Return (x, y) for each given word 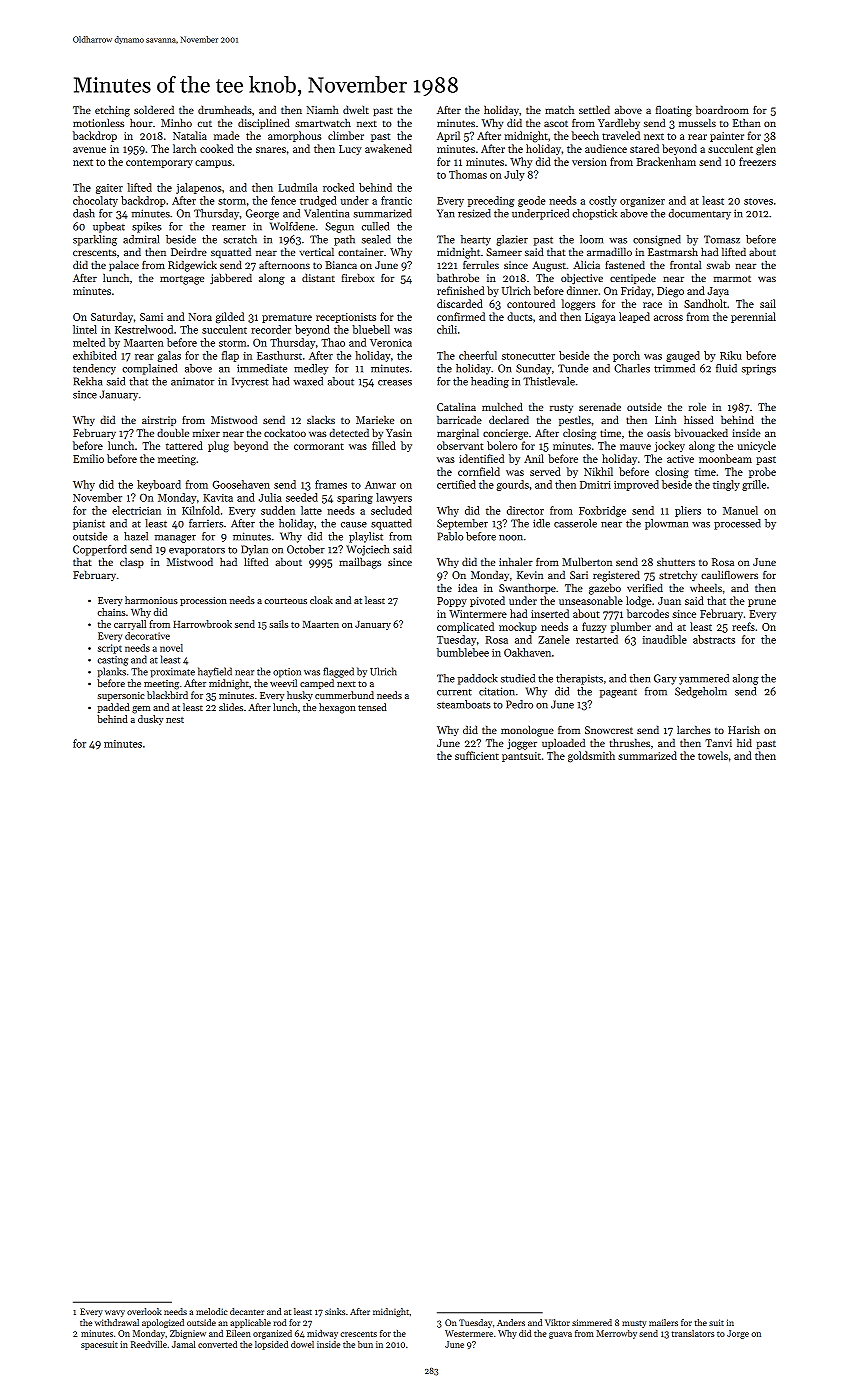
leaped (634, 317)
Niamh (323, 110)
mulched (502, 407)
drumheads (225, 110)
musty (634, 1324)
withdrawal (117, 1322)
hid (744, 743)
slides (231, 707)
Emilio (88, 458)
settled (594, 110)
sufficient (477, 755)
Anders (511, 1322)
